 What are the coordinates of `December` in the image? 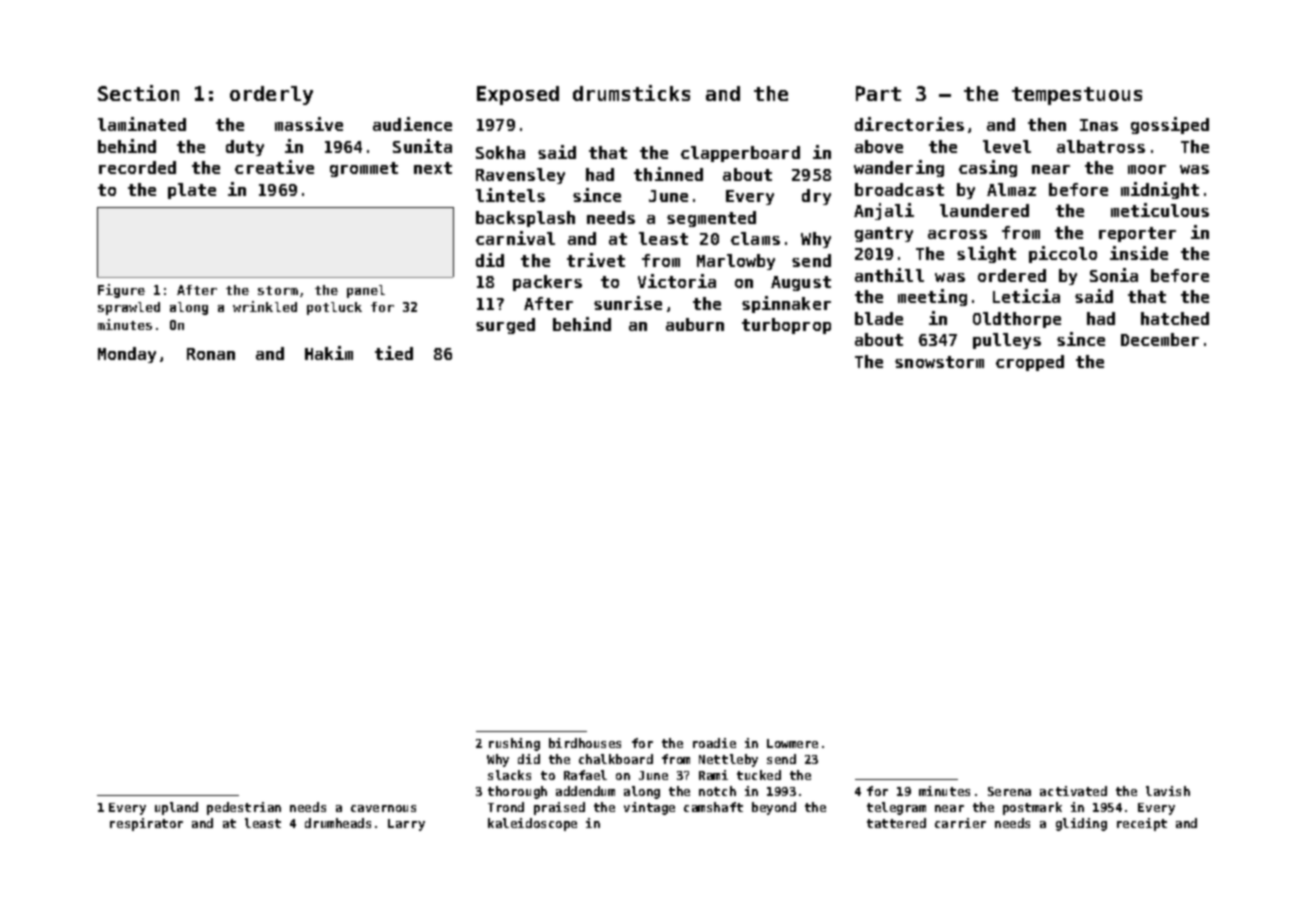 It's located at (1160, 339).
